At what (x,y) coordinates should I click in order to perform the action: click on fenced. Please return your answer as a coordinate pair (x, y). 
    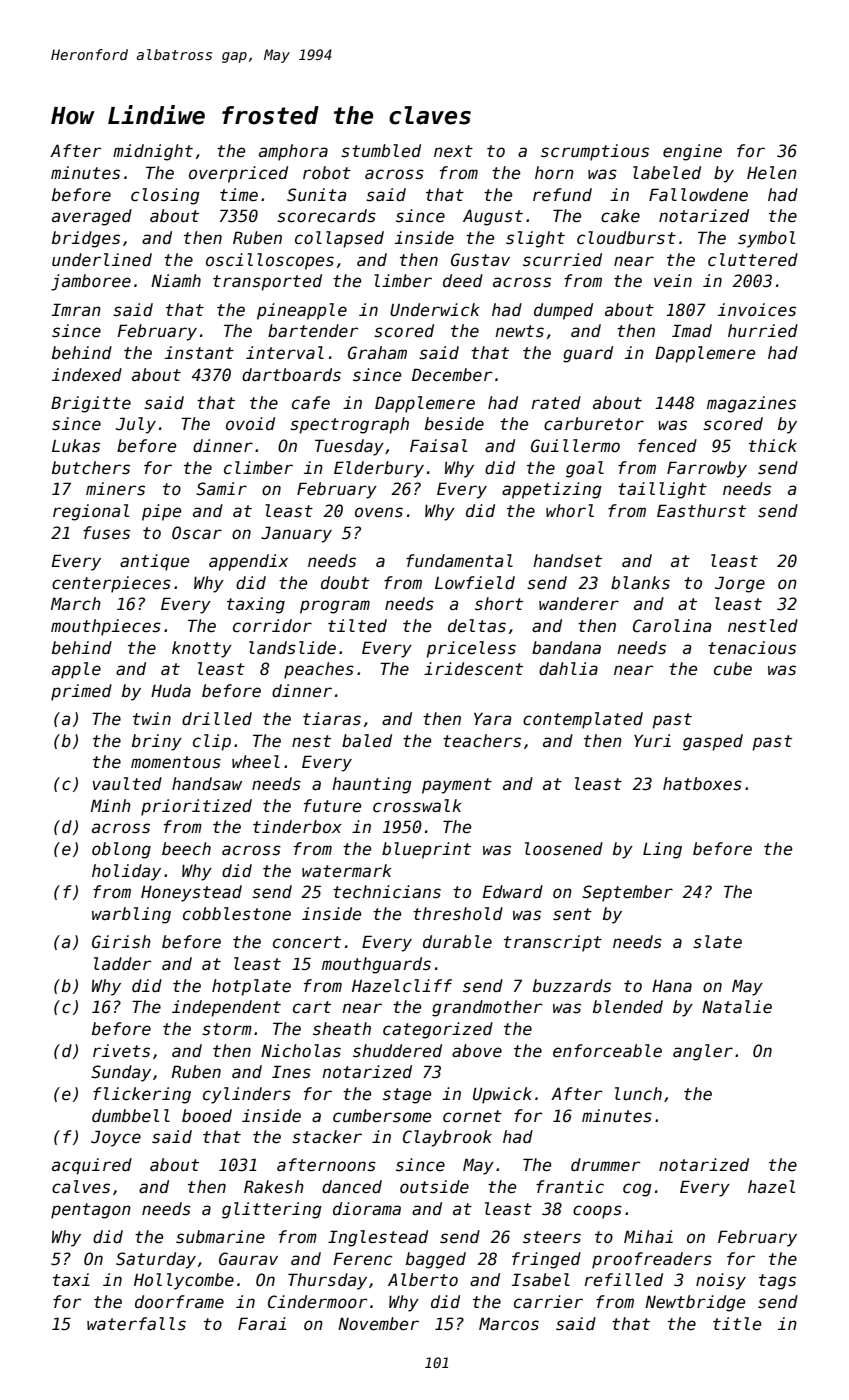
    Looking at the image, I should click on (667, 446).
